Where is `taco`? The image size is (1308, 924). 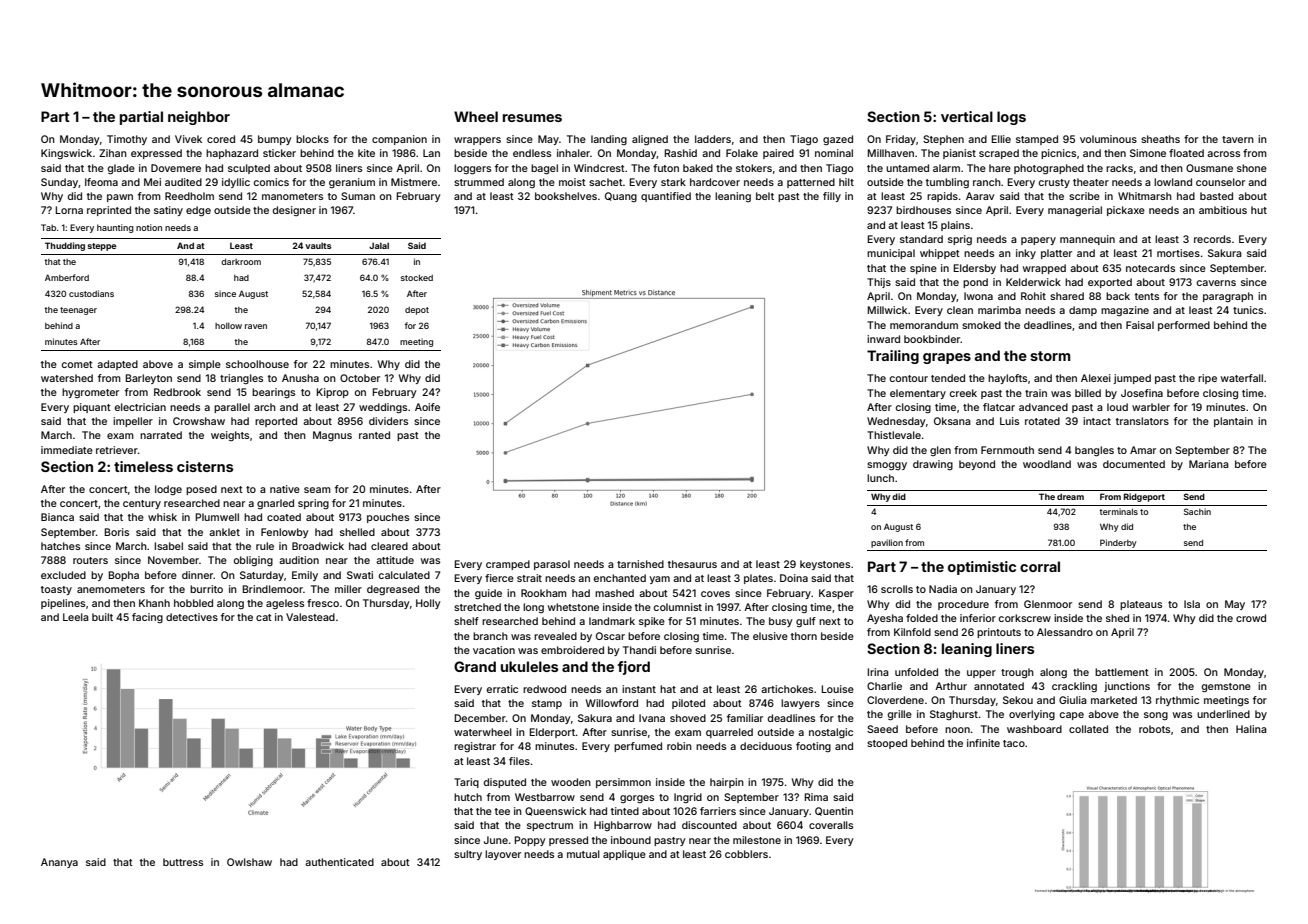 taco is located at coordinates (1014, 743).
